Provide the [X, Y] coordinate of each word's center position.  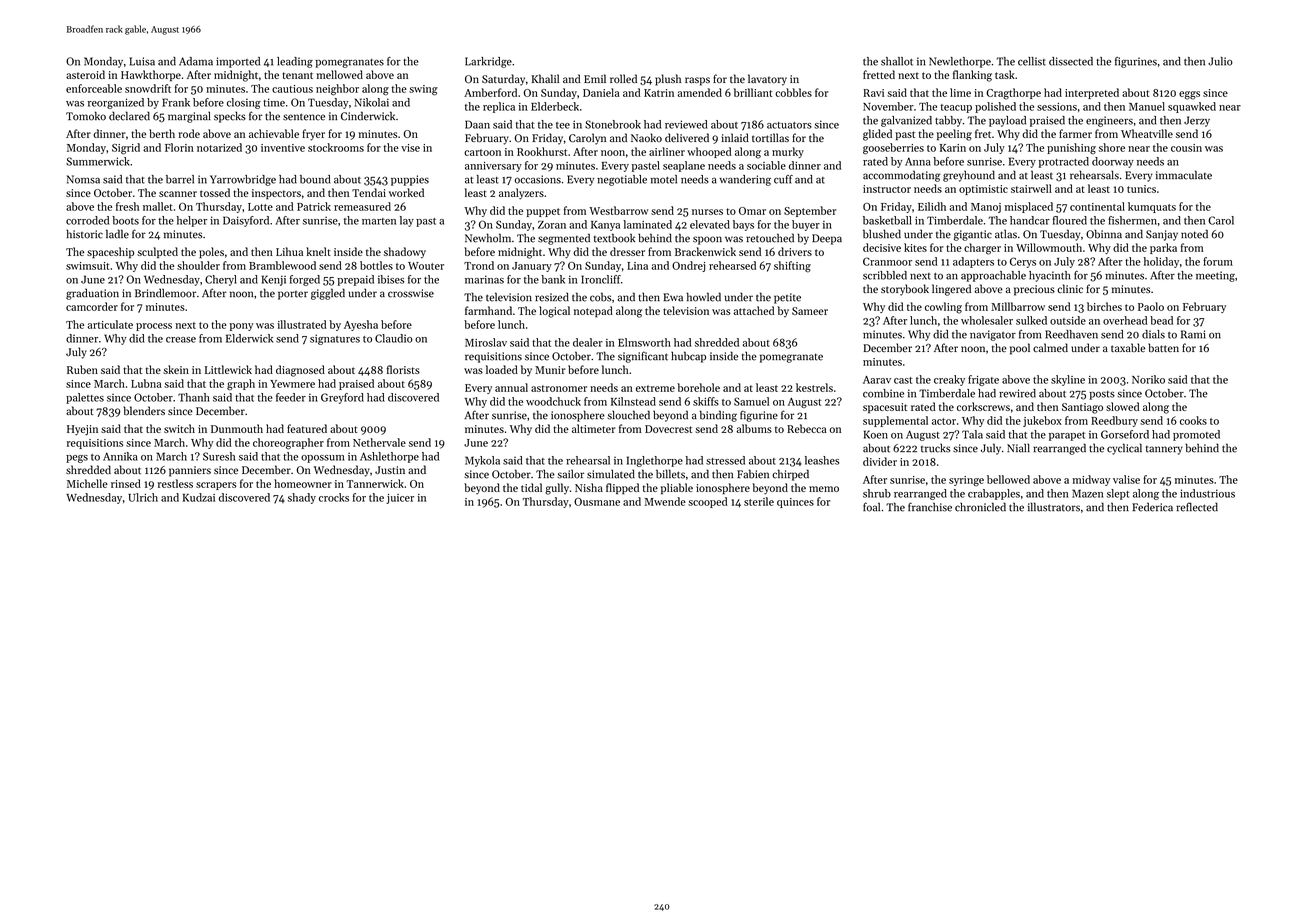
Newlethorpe [960, 62]
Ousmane [597, 502]
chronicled [980, 507]
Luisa [142, 61]
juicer [400, 499]
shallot [897, 61]
